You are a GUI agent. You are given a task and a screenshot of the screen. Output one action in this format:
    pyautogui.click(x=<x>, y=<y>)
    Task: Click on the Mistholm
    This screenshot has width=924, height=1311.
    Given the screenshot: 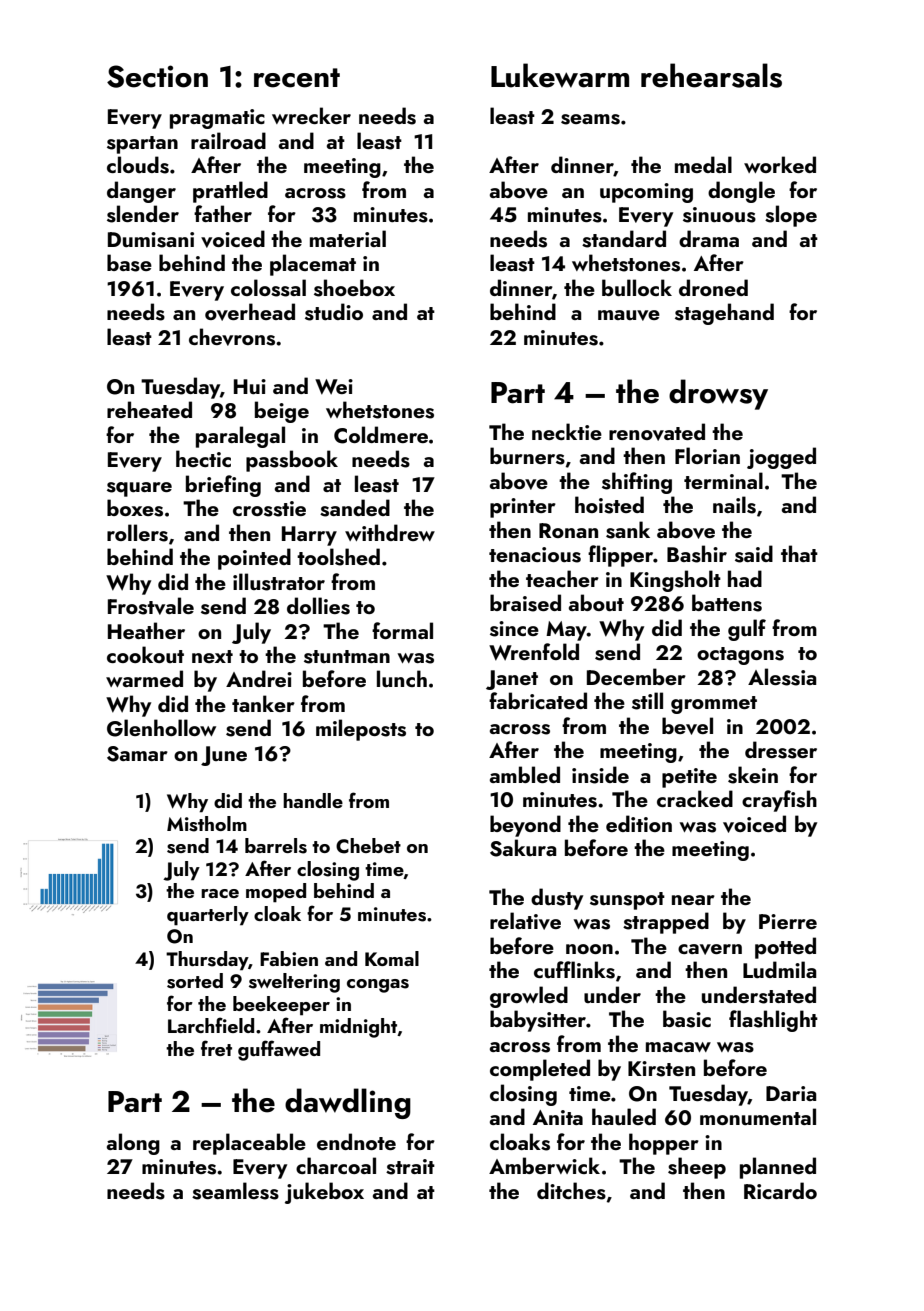 What is the action you would take?
    pyautogui.click(x=207, y=824)
